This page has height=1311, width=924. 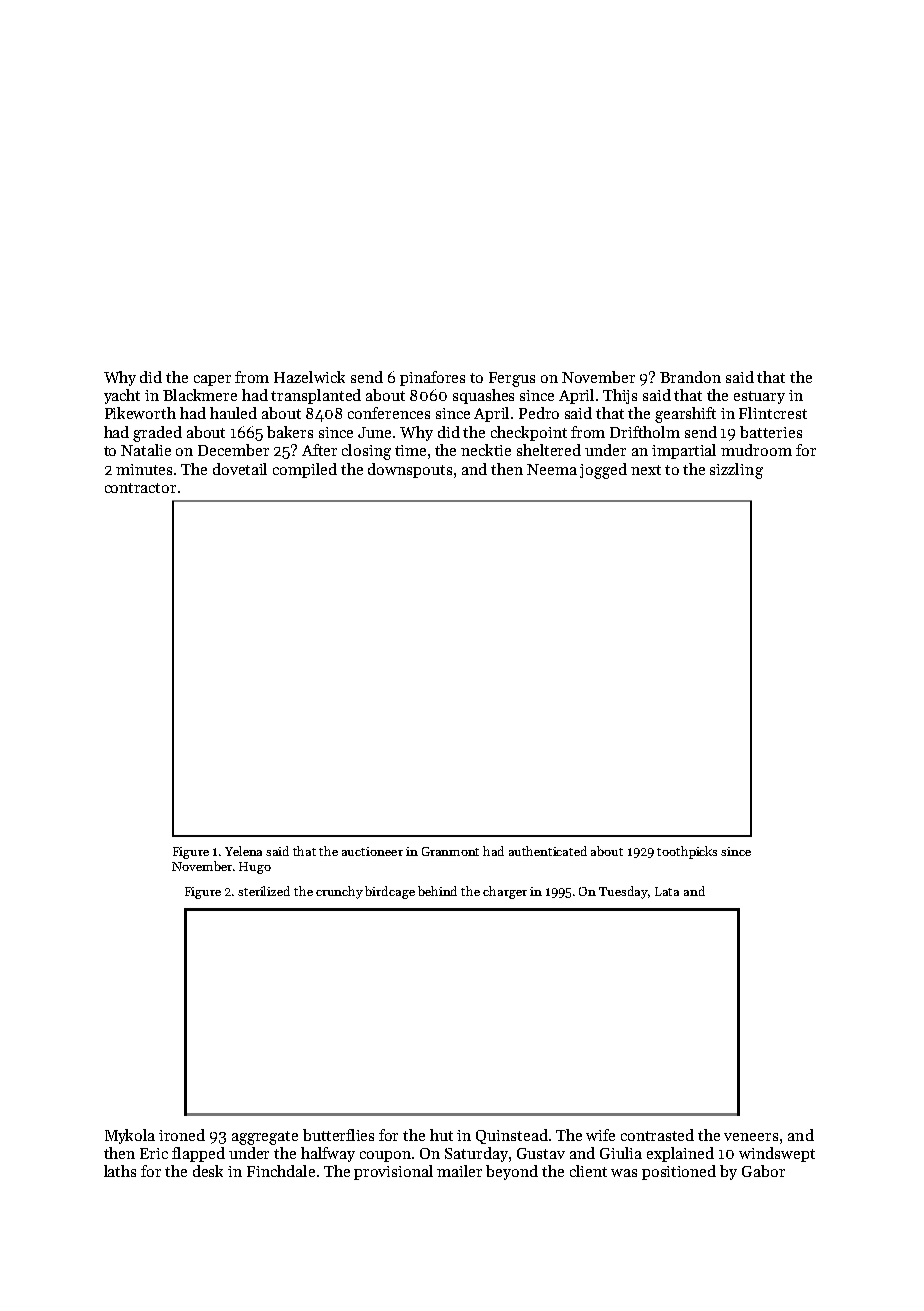 I want to click on Hugo, so click(x=255, y=868).
